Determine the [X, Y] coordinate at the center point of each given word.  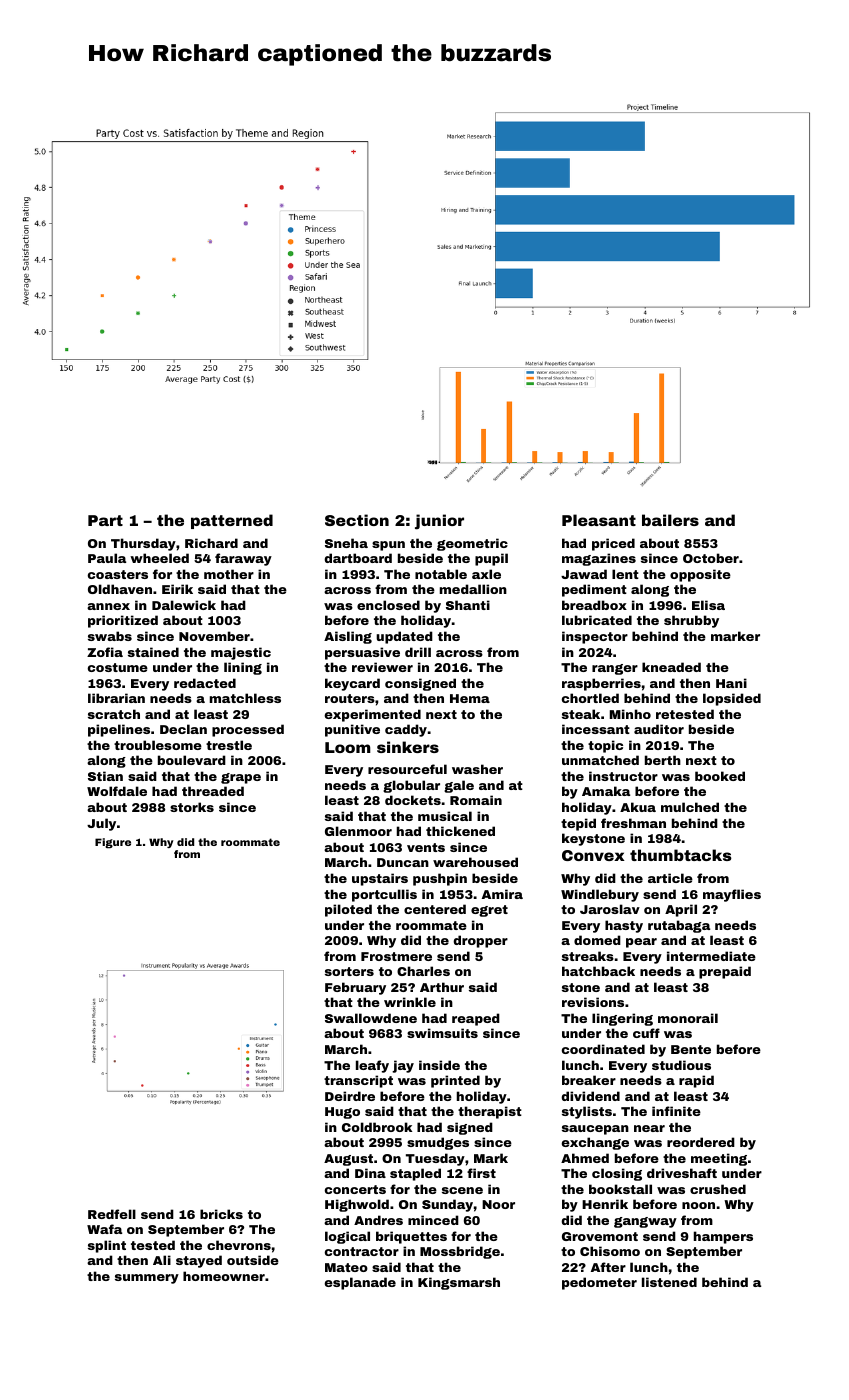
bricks [221, 1214]
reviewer [382, 667]
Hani [731, 683]
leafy [372, 1066]
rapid [696, 1081]
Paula [107, 558]
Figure [113, 843]
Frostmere [396, 956]
